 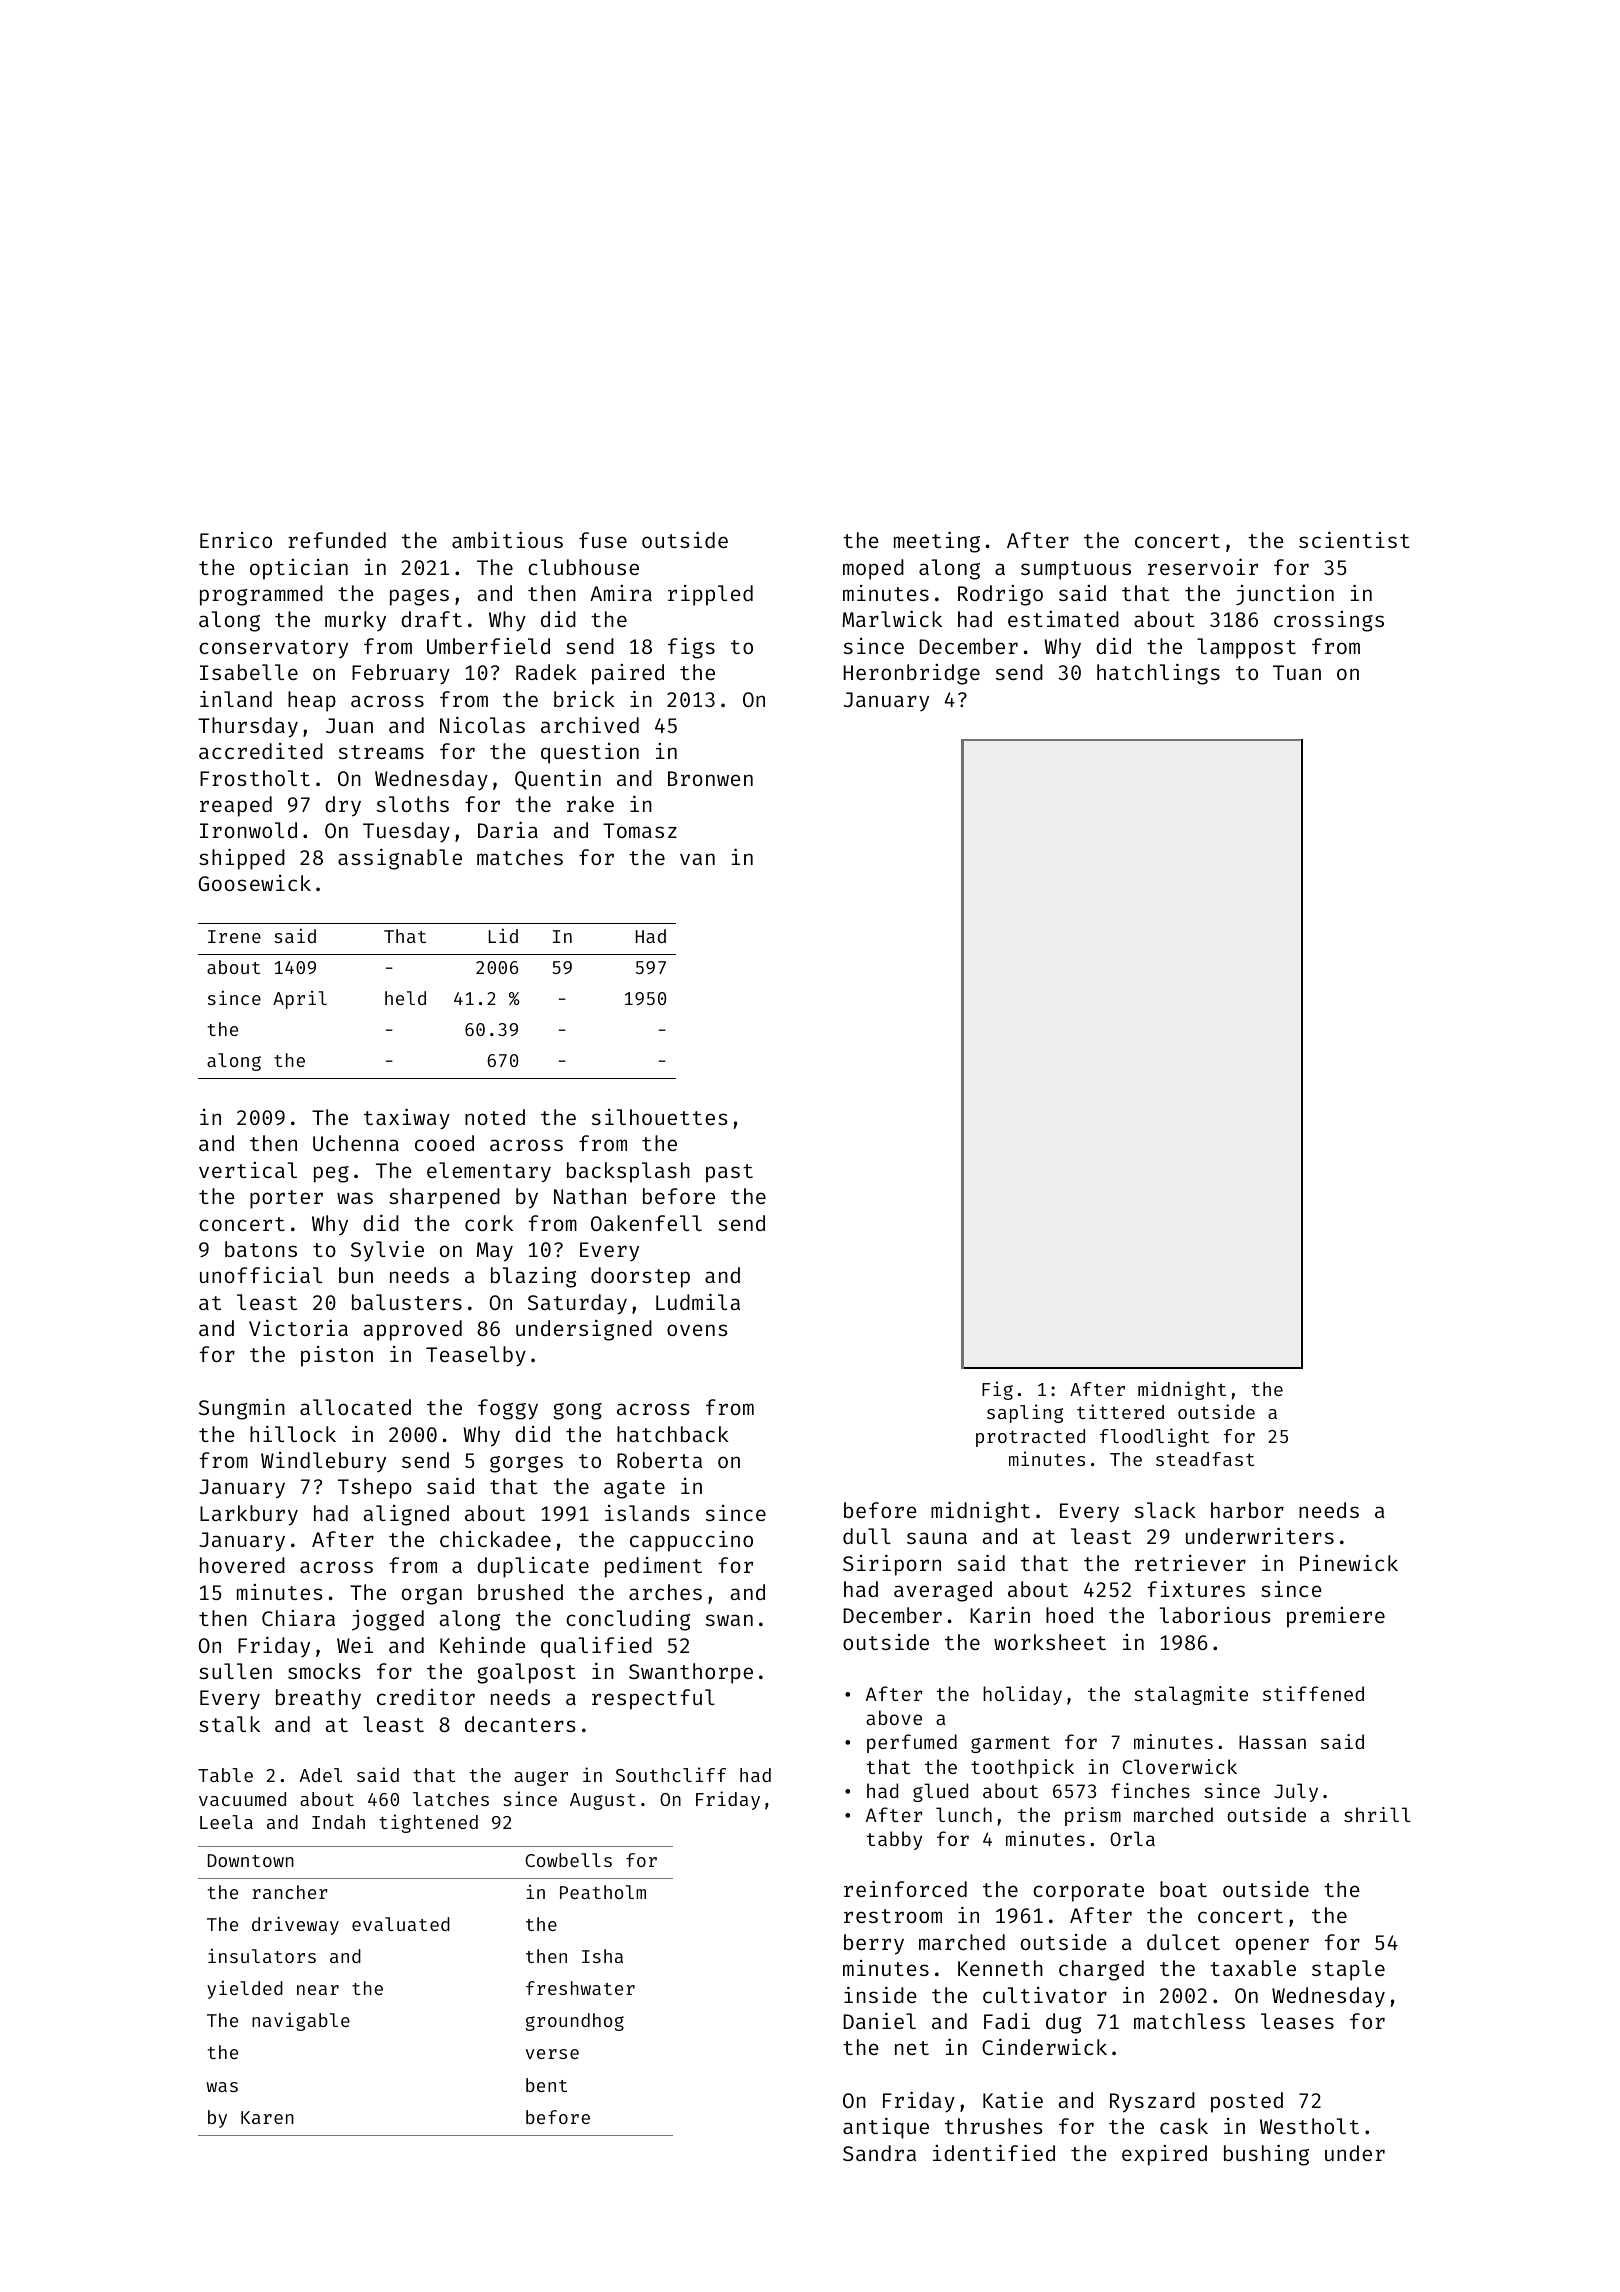 What do you see at coordinates (261, 1249) in the screenshot?
I see `batons` at bounding box center [261, 1249].
